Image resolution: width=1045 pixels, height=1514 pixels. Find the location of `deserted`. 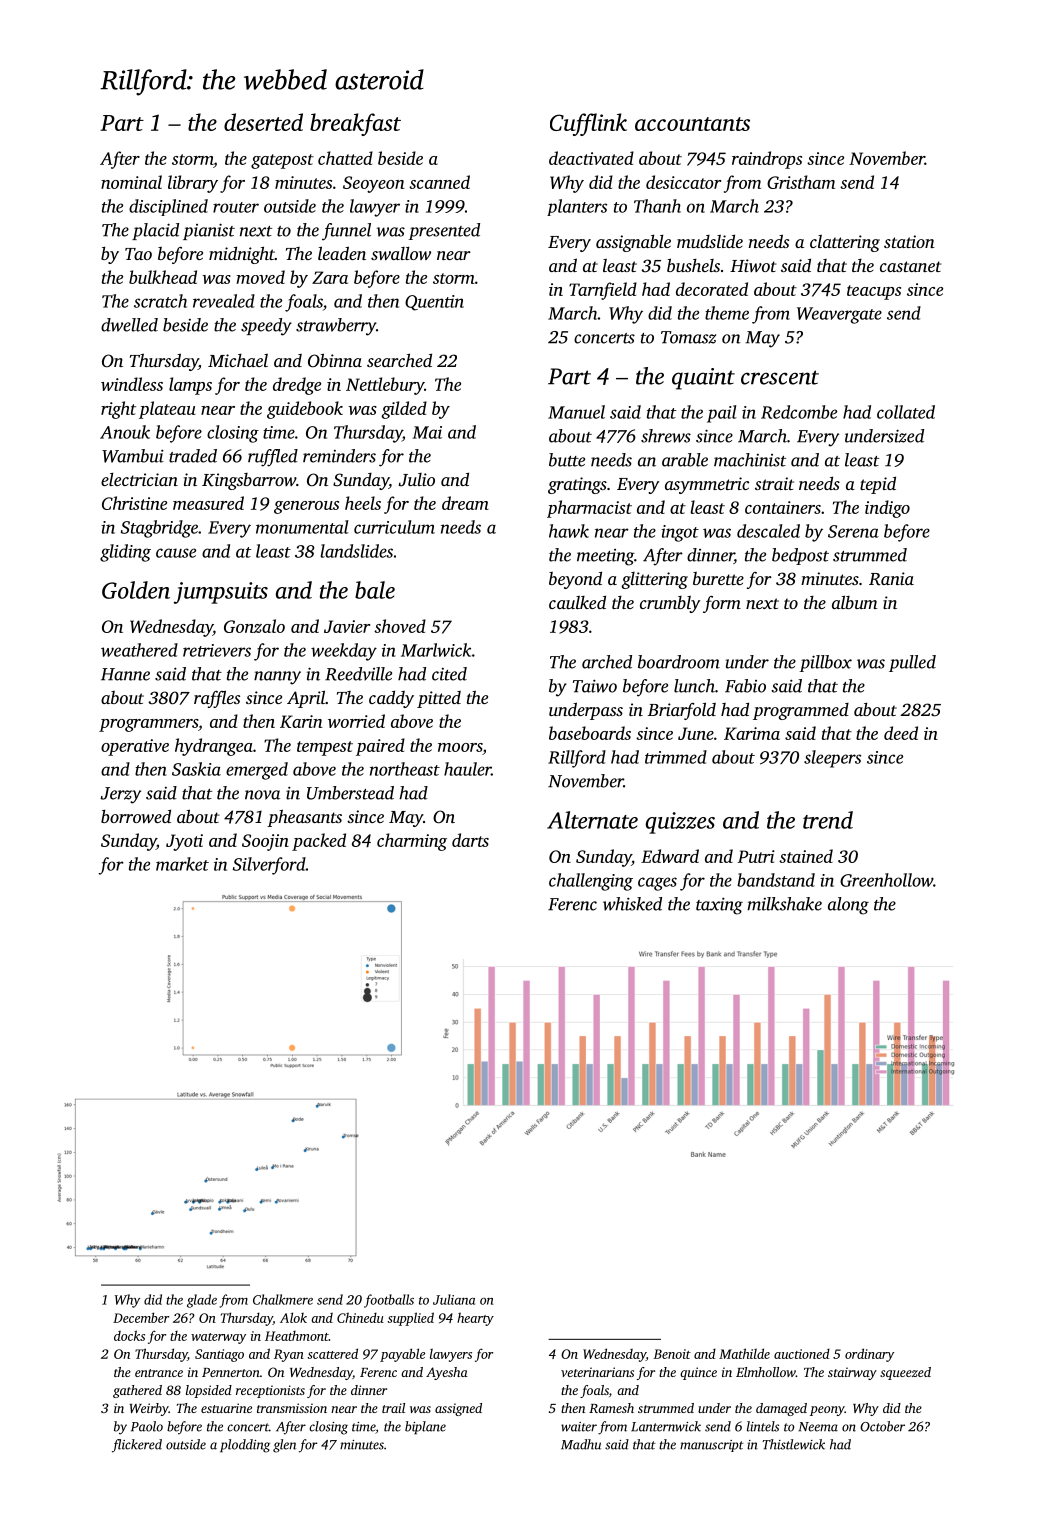

deserted is located at coordinates (263, 122).
